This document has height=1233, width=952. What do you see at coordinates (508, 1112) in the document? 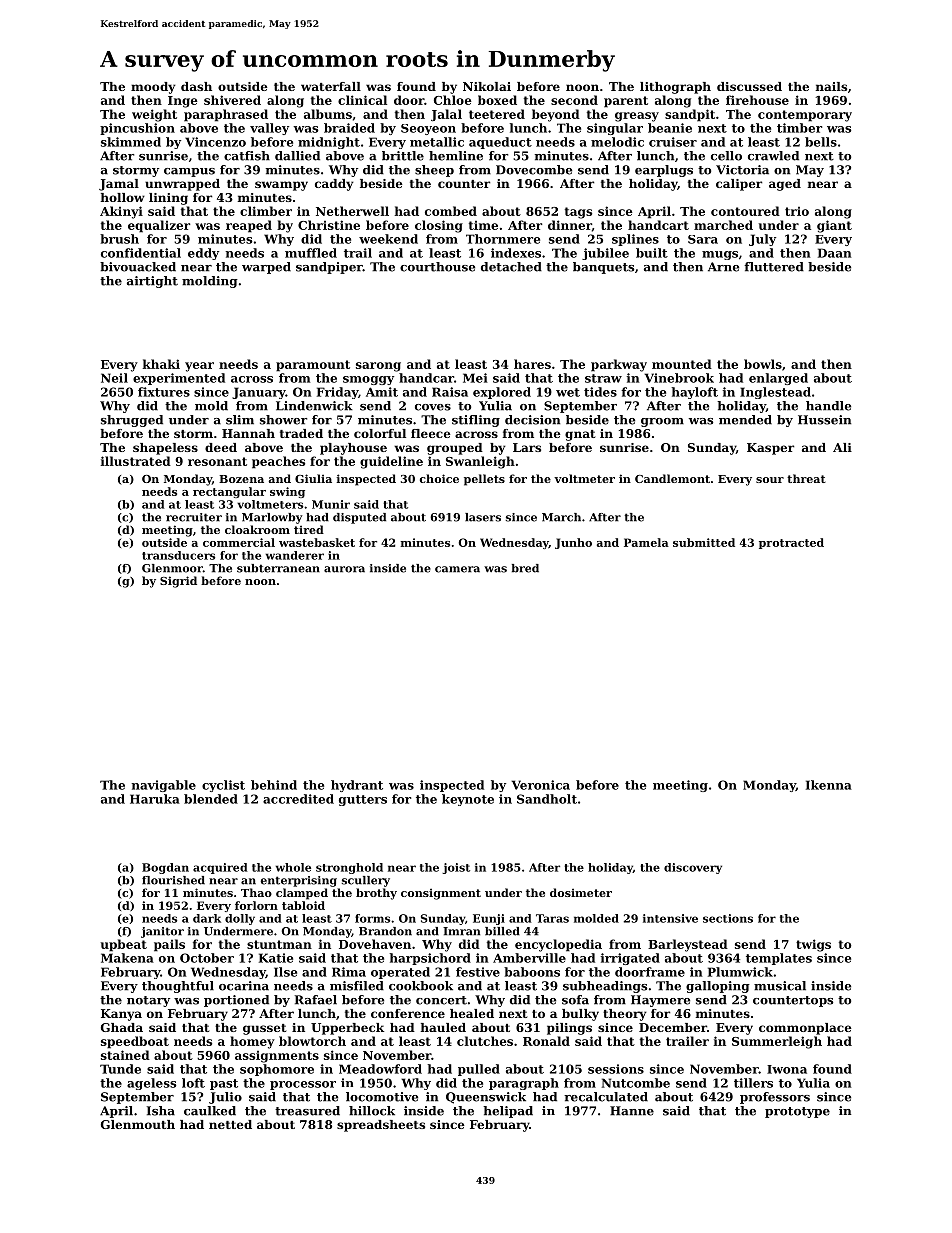
I see `helipad` at bounding box center [508, 1112].
